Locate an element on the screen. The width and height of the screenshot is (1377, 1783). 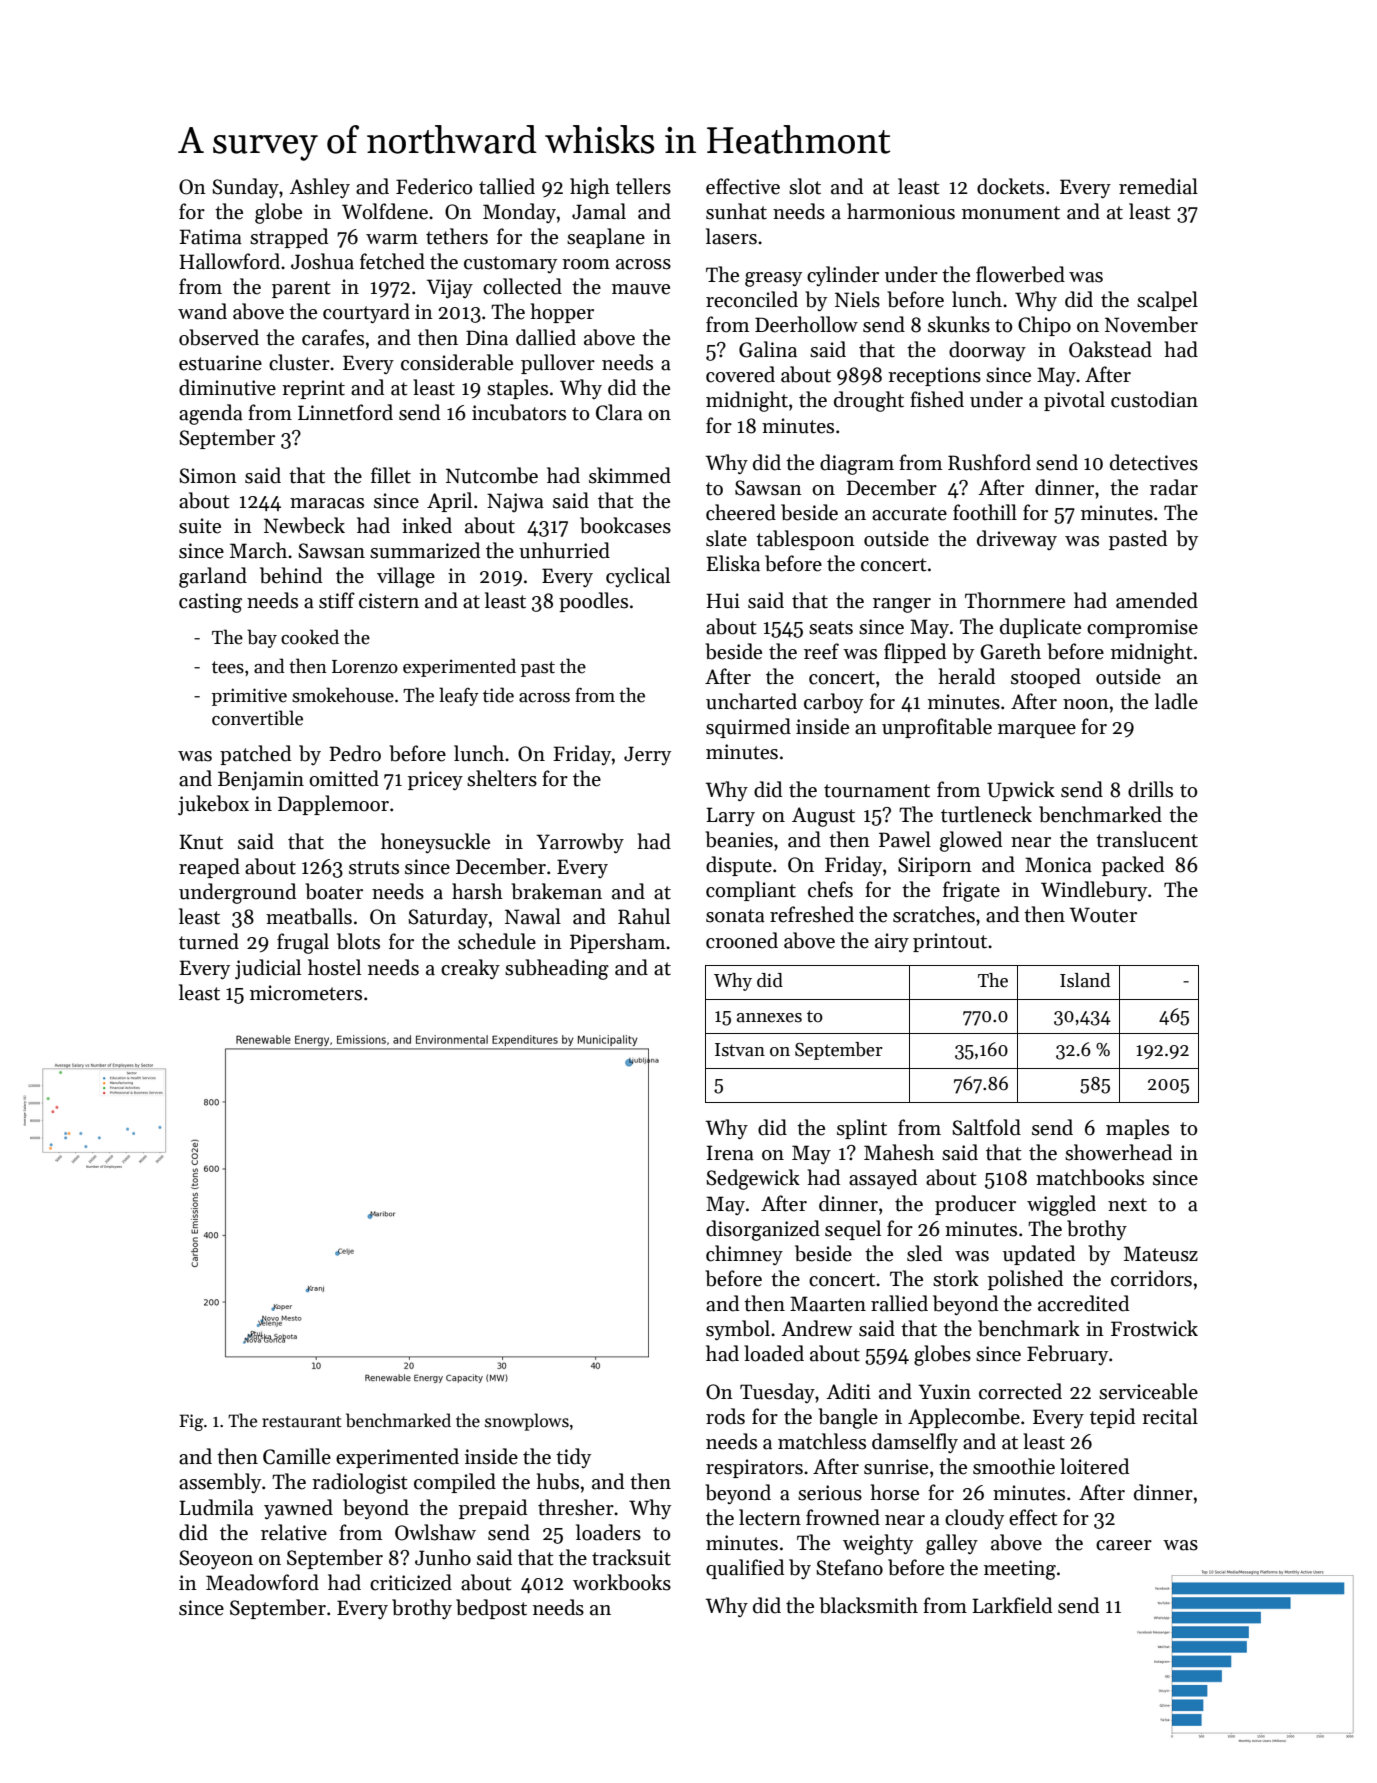
Ashley is located at coordinates (319, 188).
